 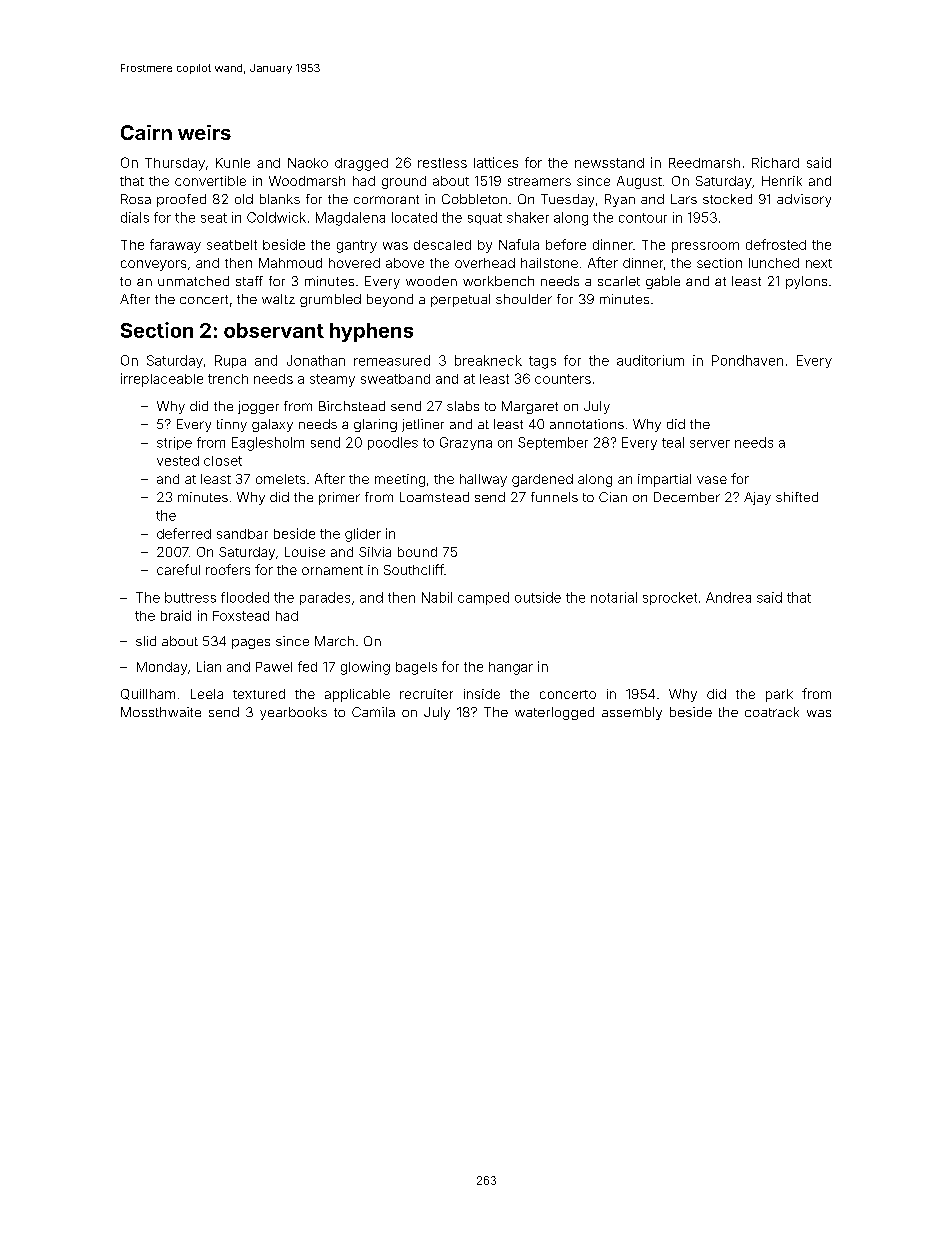 I want to click on braid, so click(x=176, y=615).
